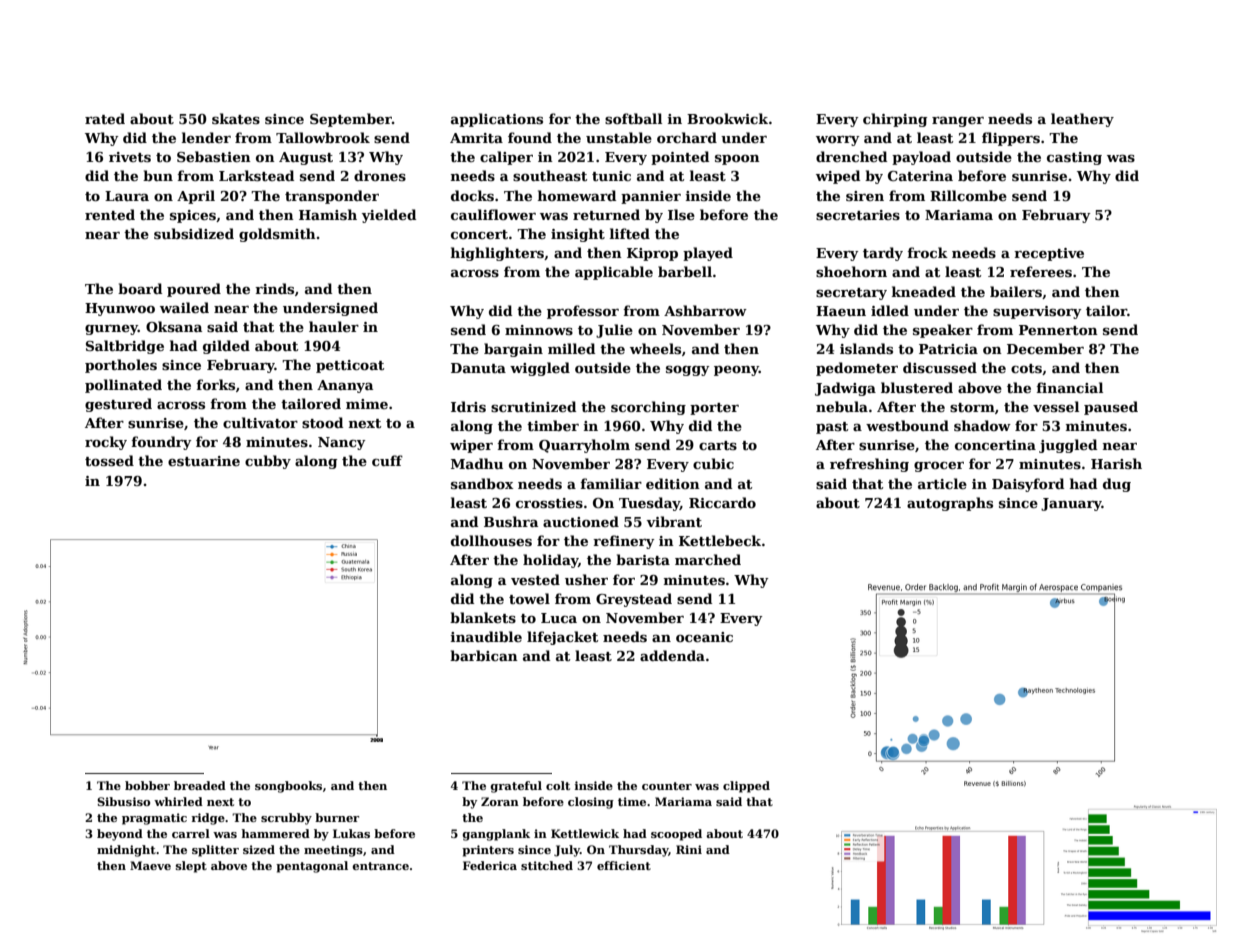 Image resolution: width=1233 pixels, height=952 pixels. What do you see at coordinates (943, 331) in the page?
I see `speaker` at bounding box center [943, 331].
